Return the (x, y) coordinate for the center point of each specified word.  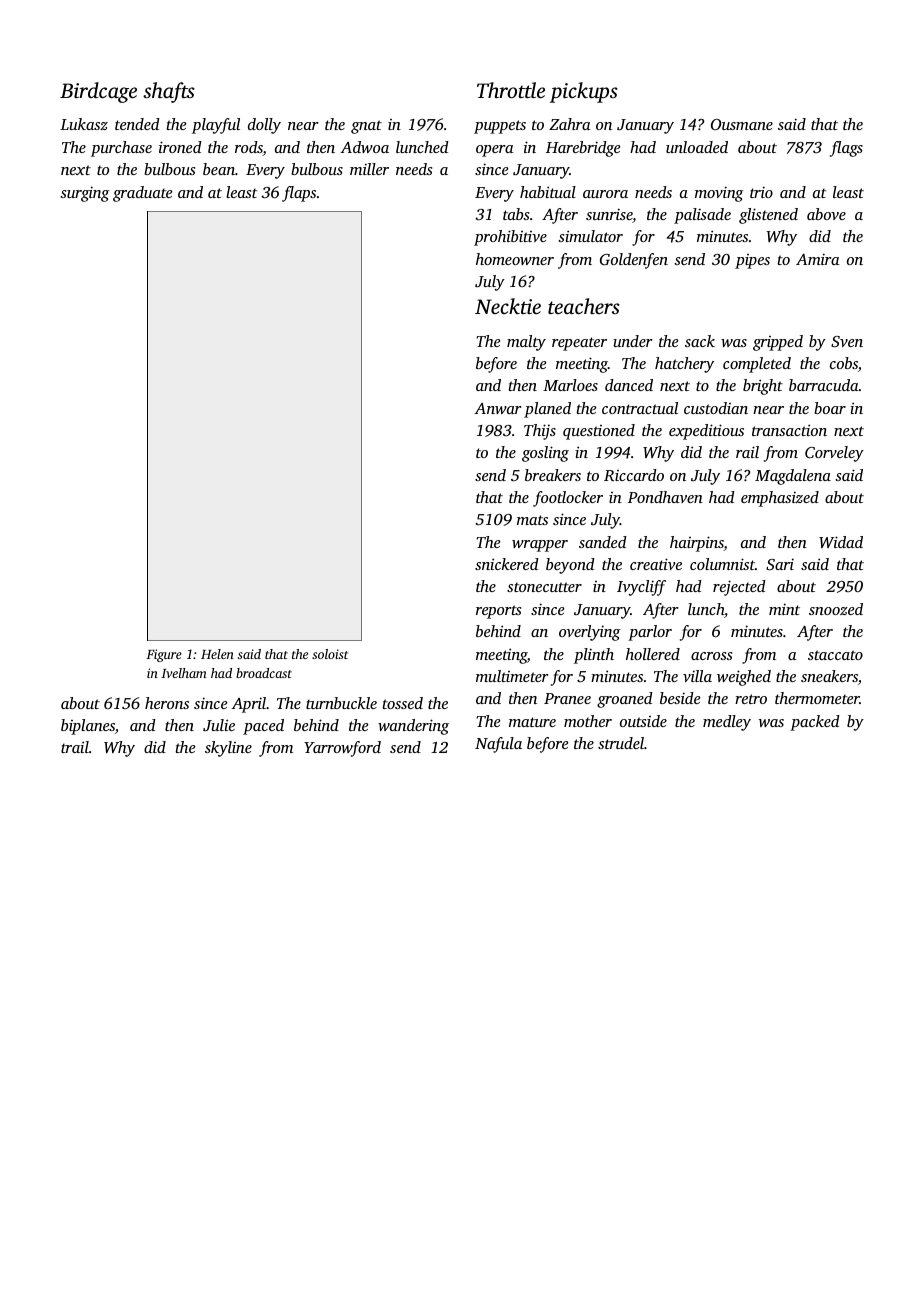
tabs (516, 214)
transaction (789, 430)
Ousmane (742, 124)
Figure (164, 655)
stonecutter (544, 587)
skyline (228, 749)
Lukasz (84, 124)
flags (846, 149)
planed (547, 410)
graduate (142, 194)
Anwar (497, 408)
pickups (584, 92)
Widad (841, 542)
